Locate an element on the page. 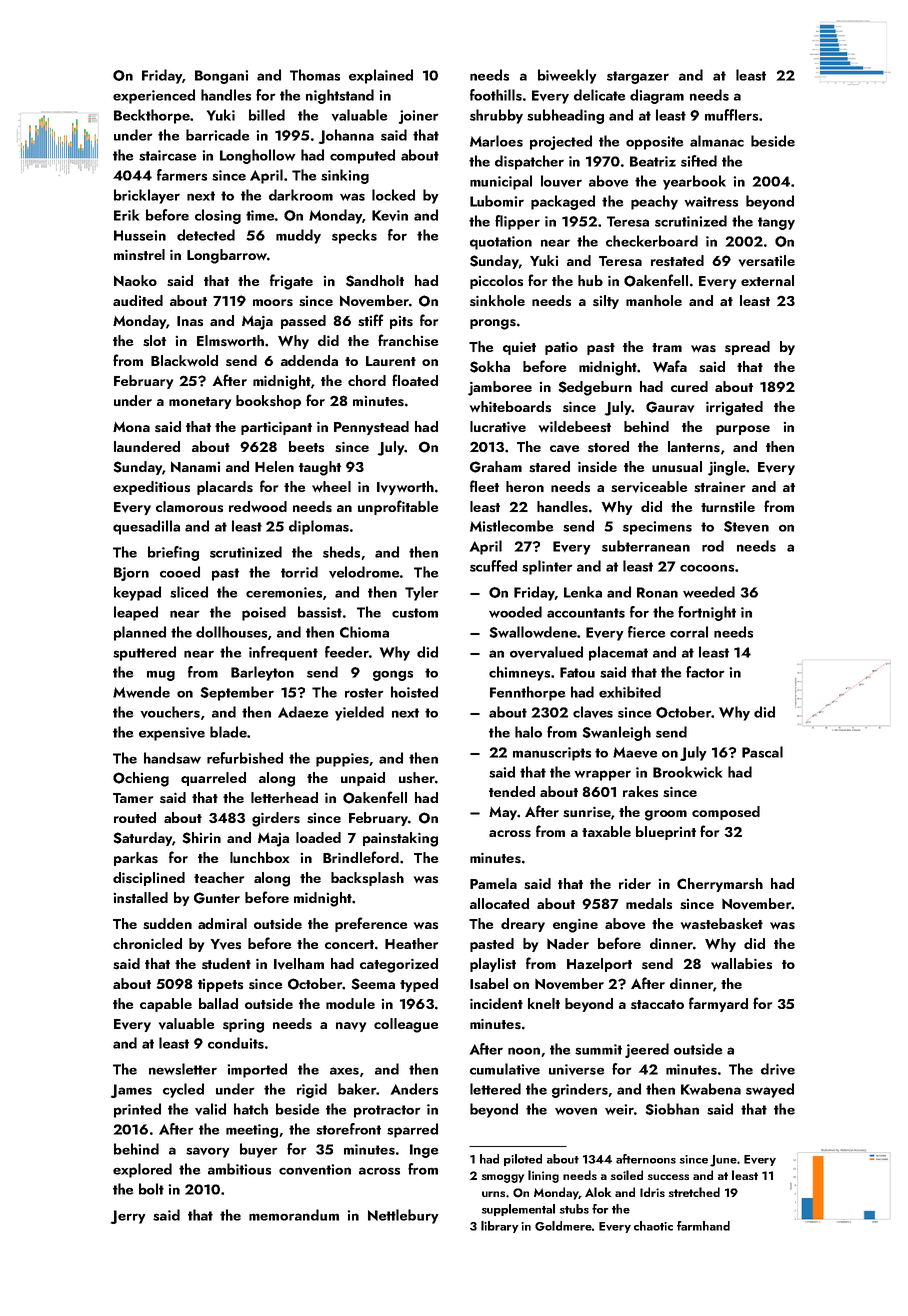  Heather is located at coordinates (411, 943).
